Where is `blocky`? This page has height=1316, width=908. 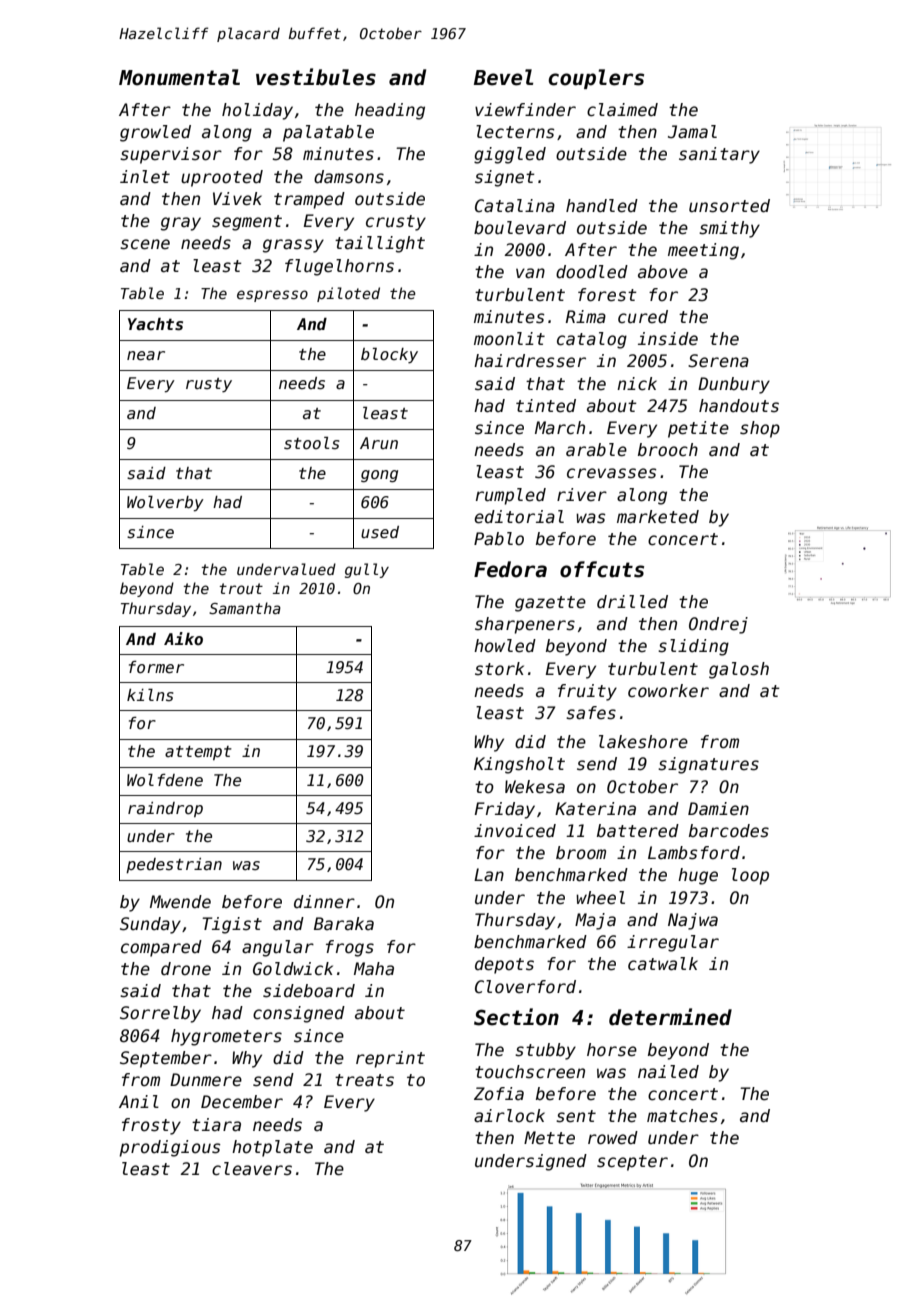 blocky is located at coordinates (389, 355).
